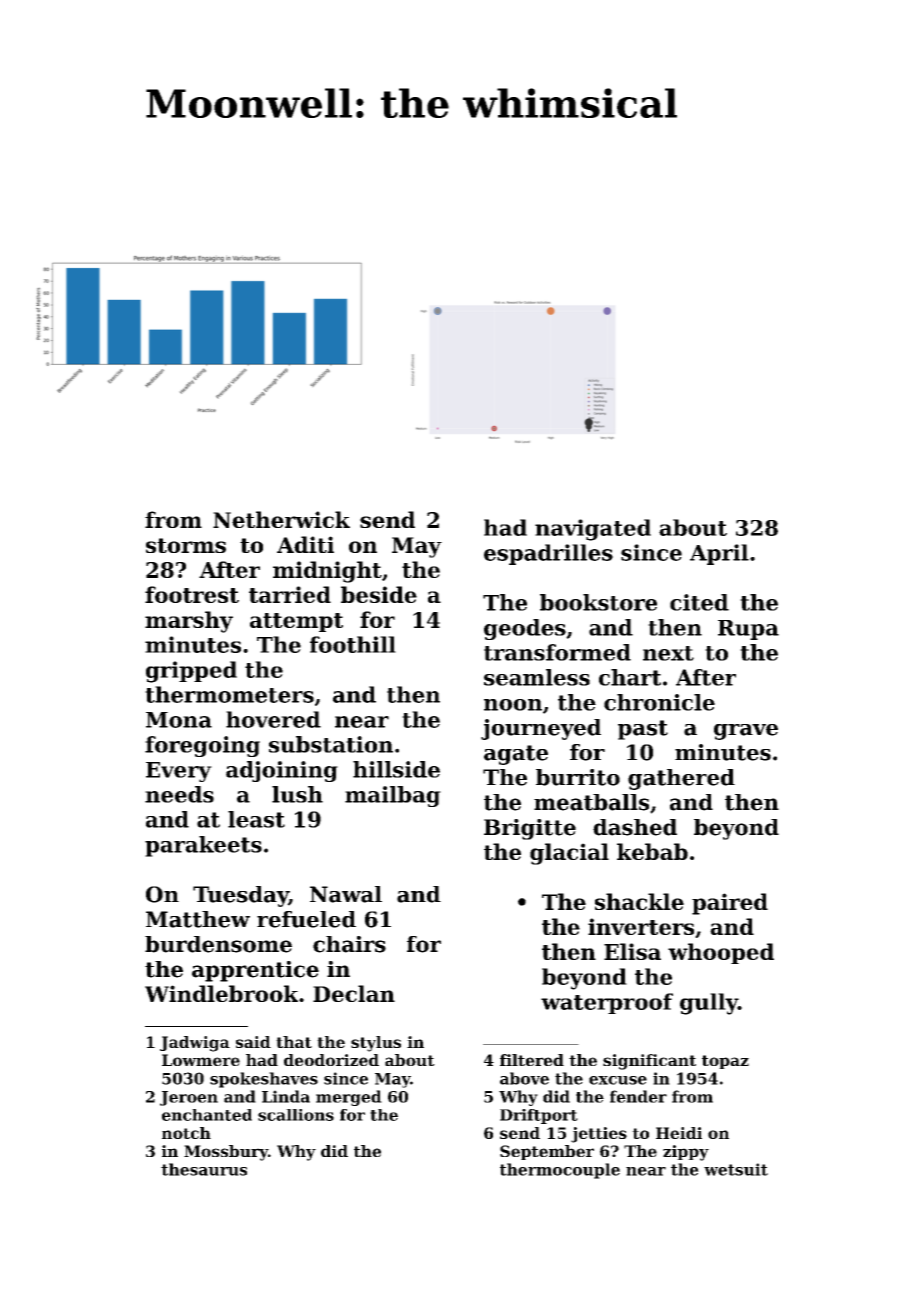 The height and width of the document is (1314, 924). Describe the element at coordinates (524, 1078) in the document. I see `above` at that location.
